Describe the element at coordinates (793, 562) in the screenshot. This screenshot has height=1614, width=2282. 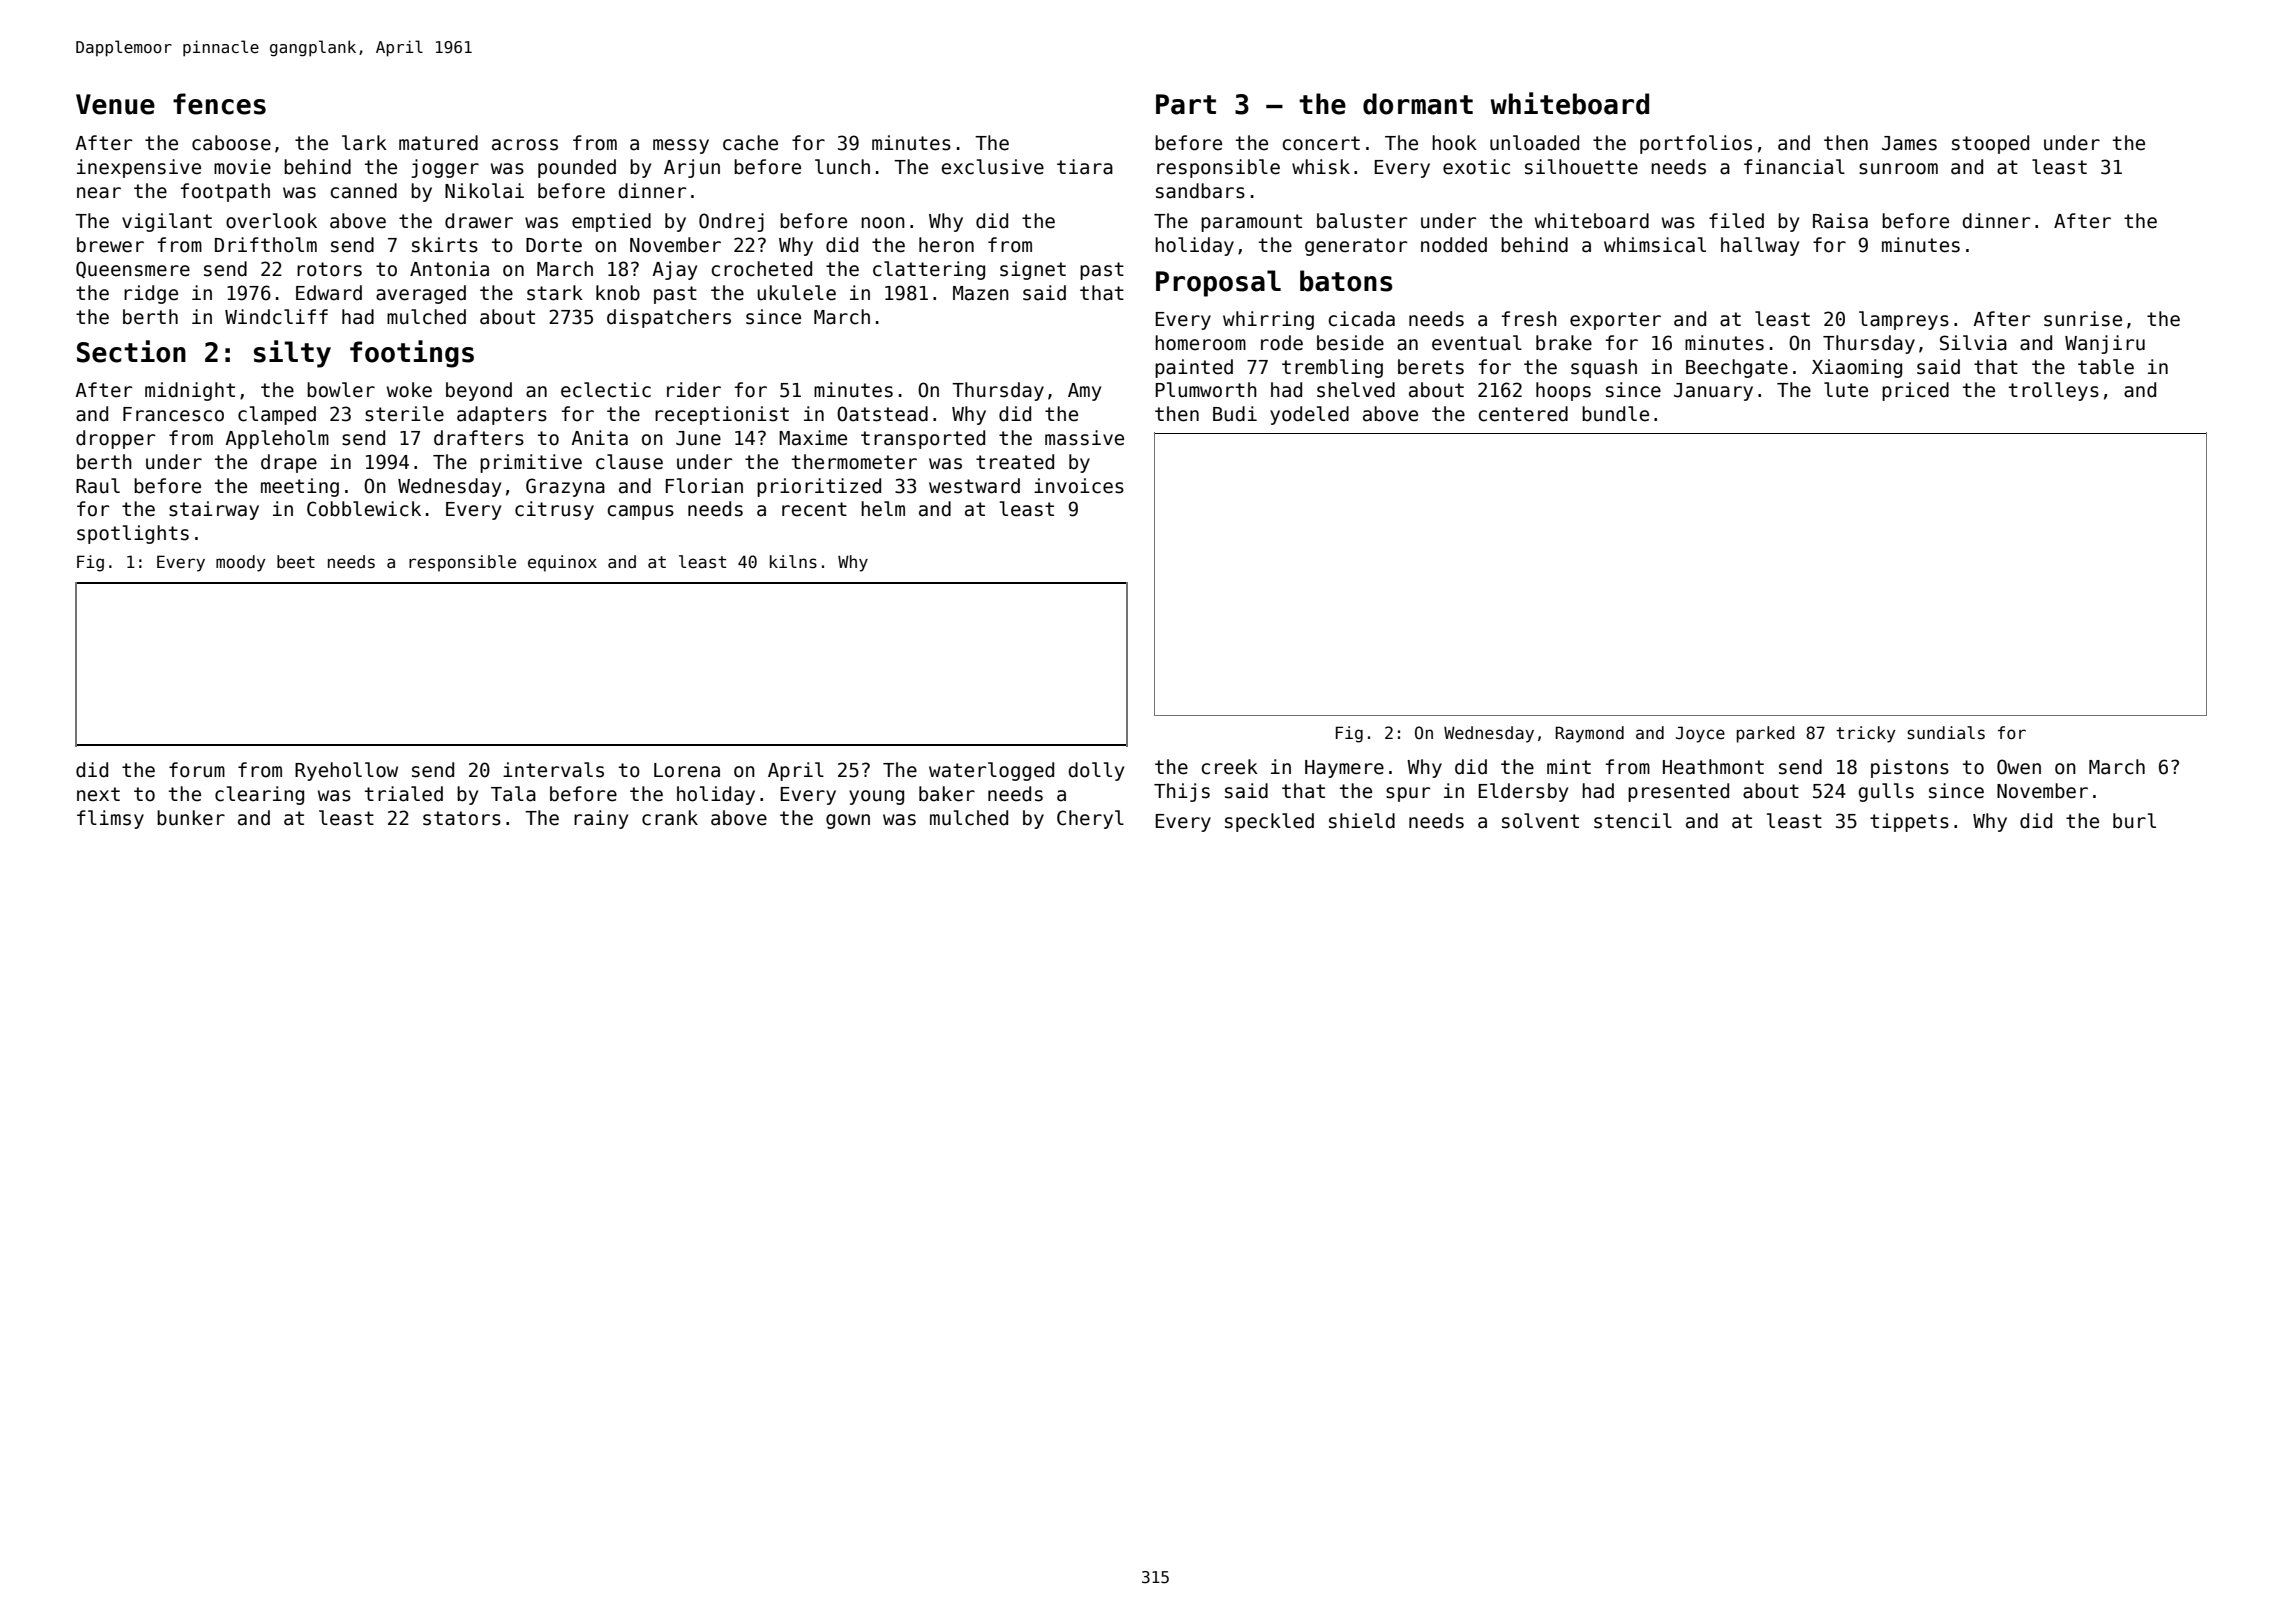
I see `kilns` at that location.
